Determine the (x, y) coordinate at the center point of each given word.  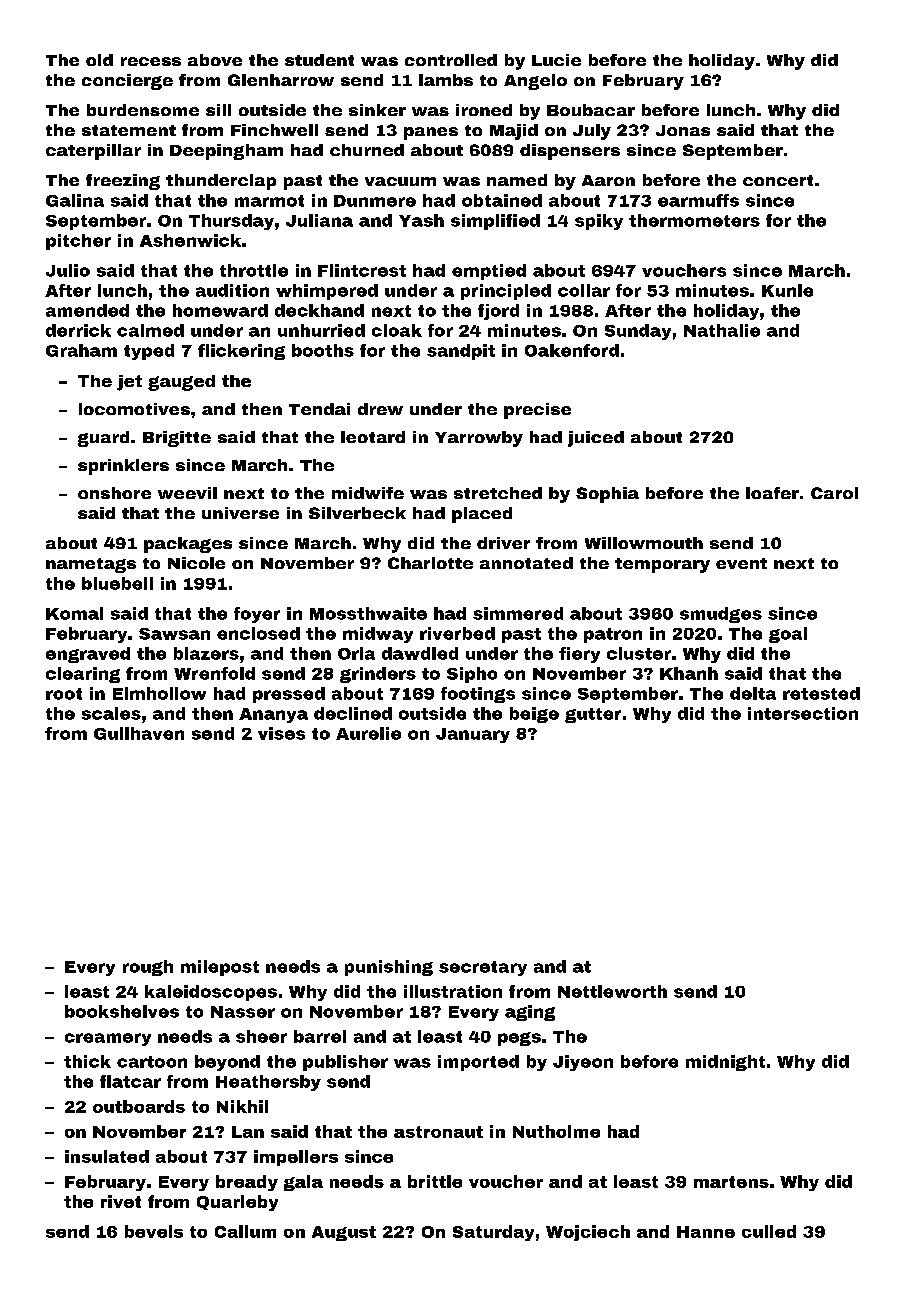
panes (431, 133)
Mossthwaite (368, 613)
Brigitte (177, 439)
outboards (139, 1106)
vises (281, 733)
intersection (803, 713)
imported (478, 1063)
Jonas (683, 130)
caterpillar (93, 152)
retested (821, 693)
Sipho (472, 675)
